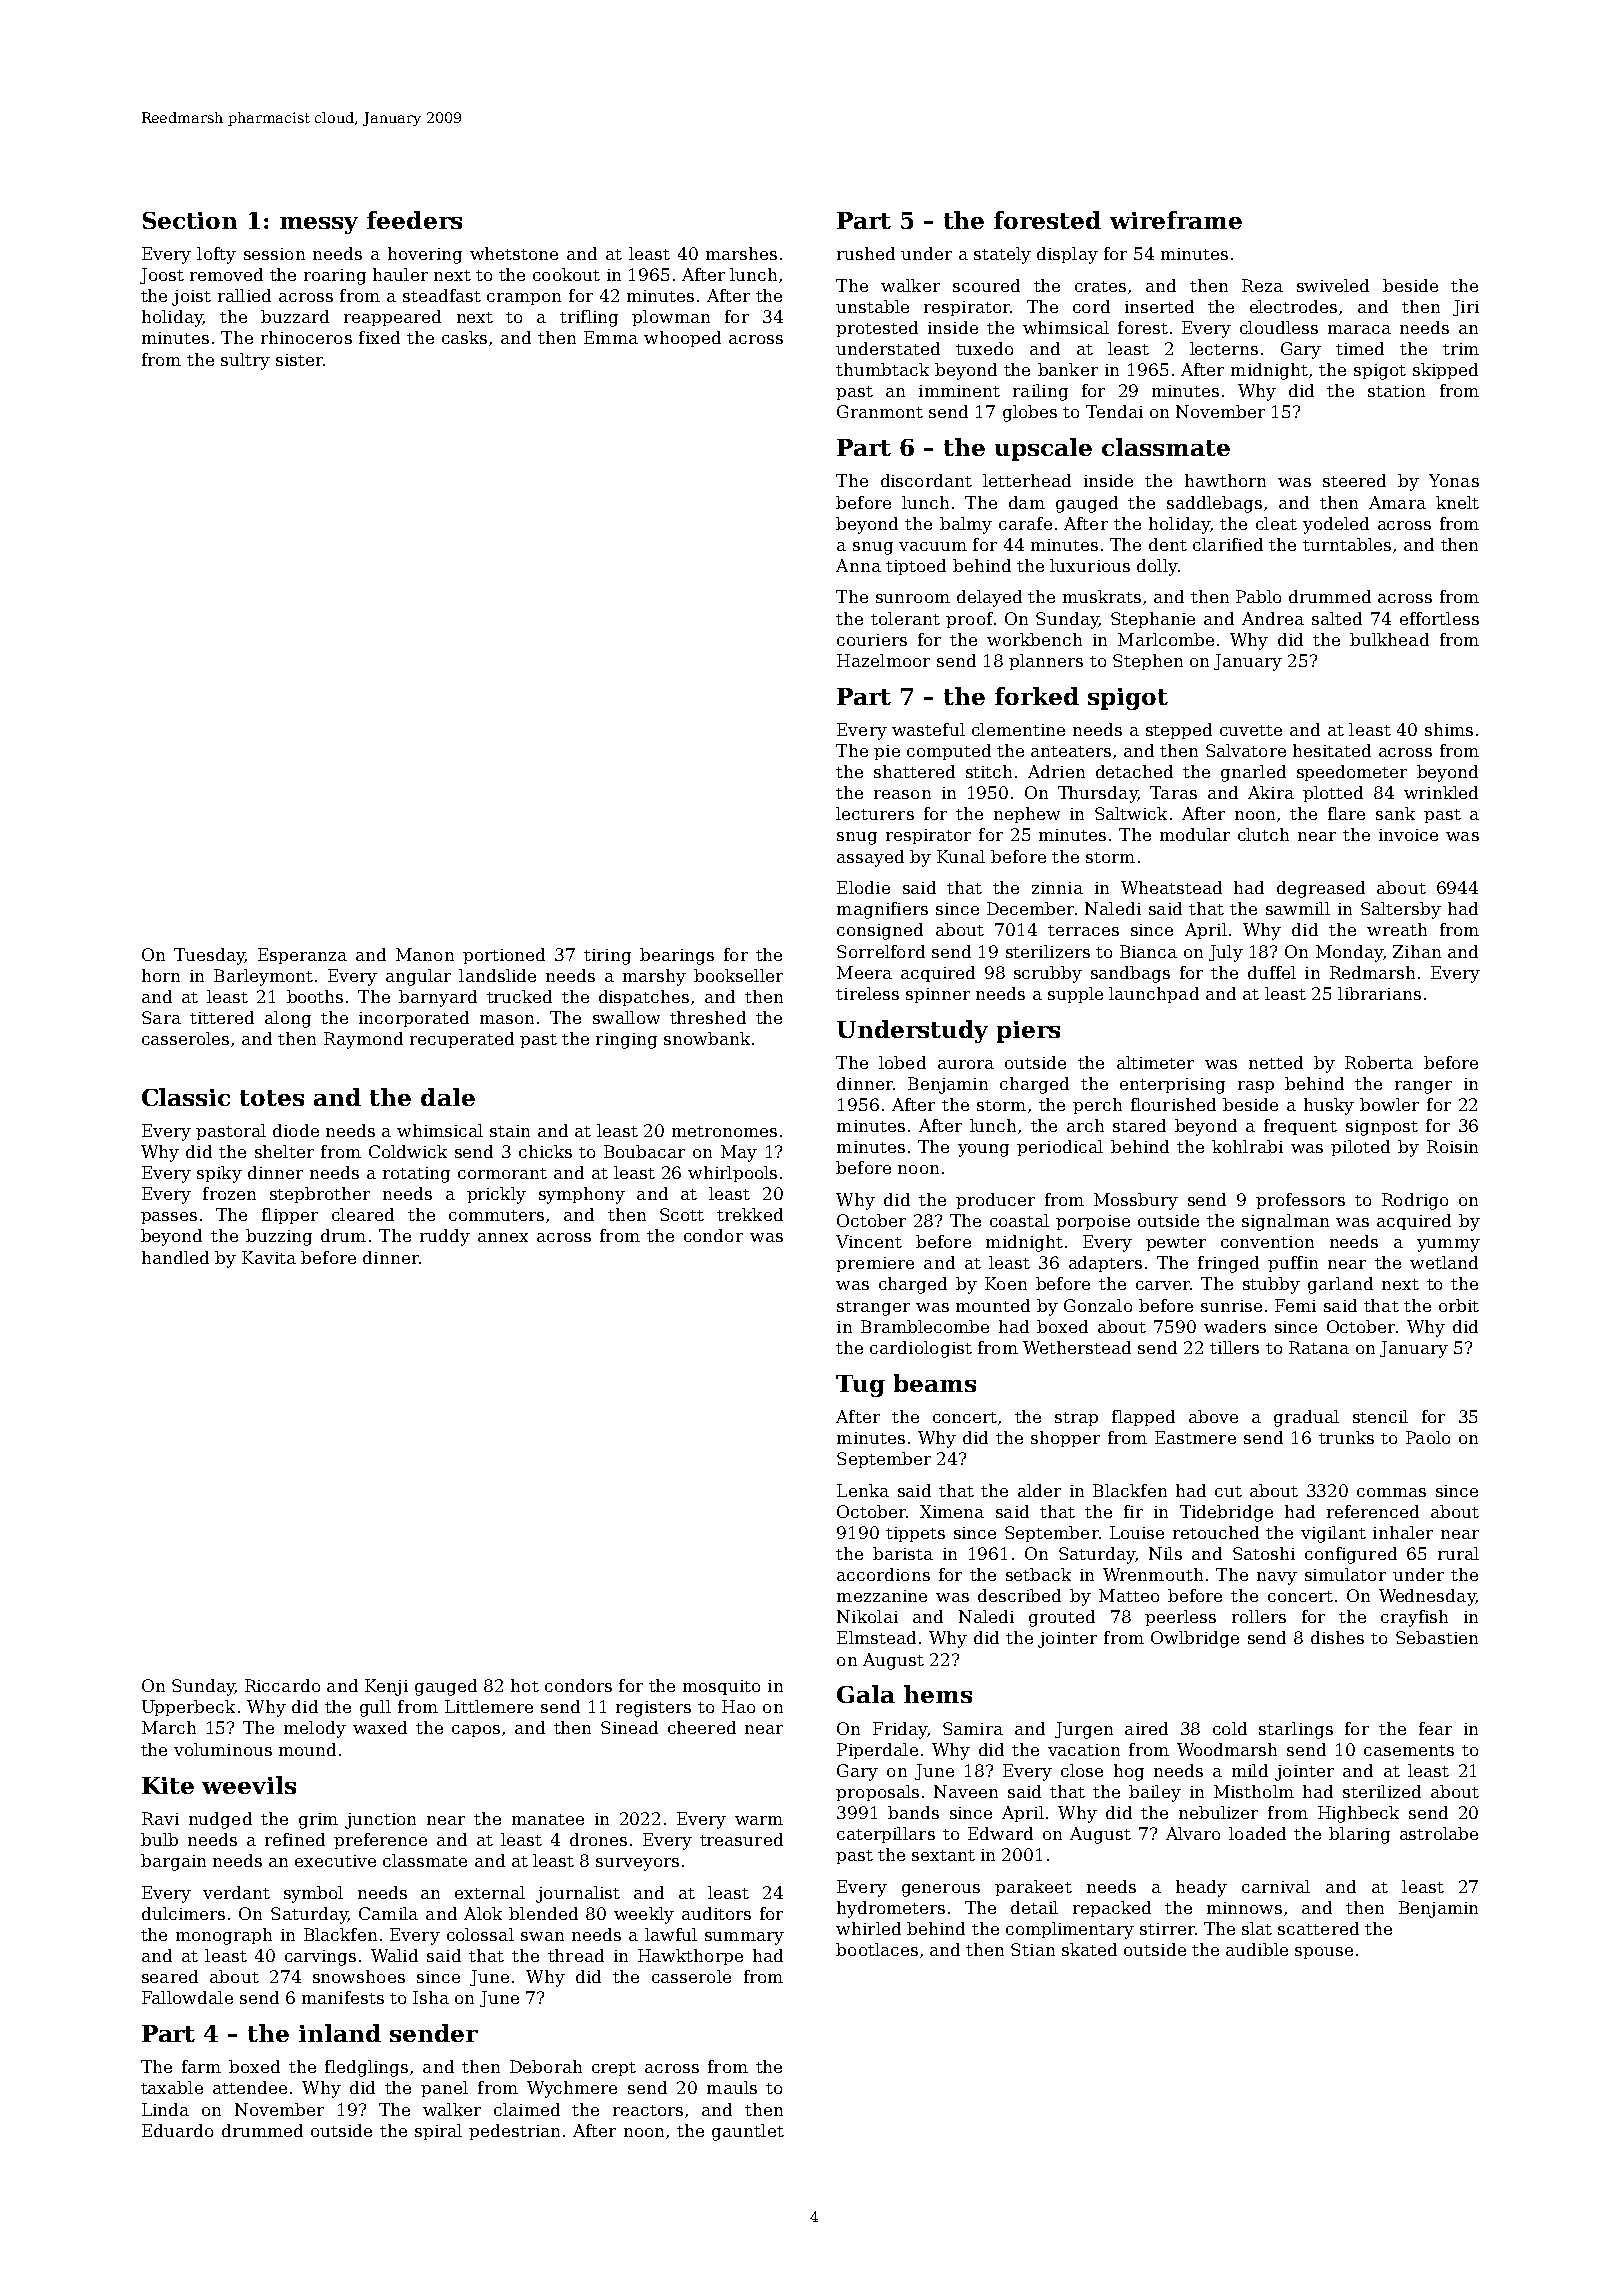 Image resolution: width=1620 pixels, height=2292 pixels. I want to click on Yonas, so click(1454, 480).
